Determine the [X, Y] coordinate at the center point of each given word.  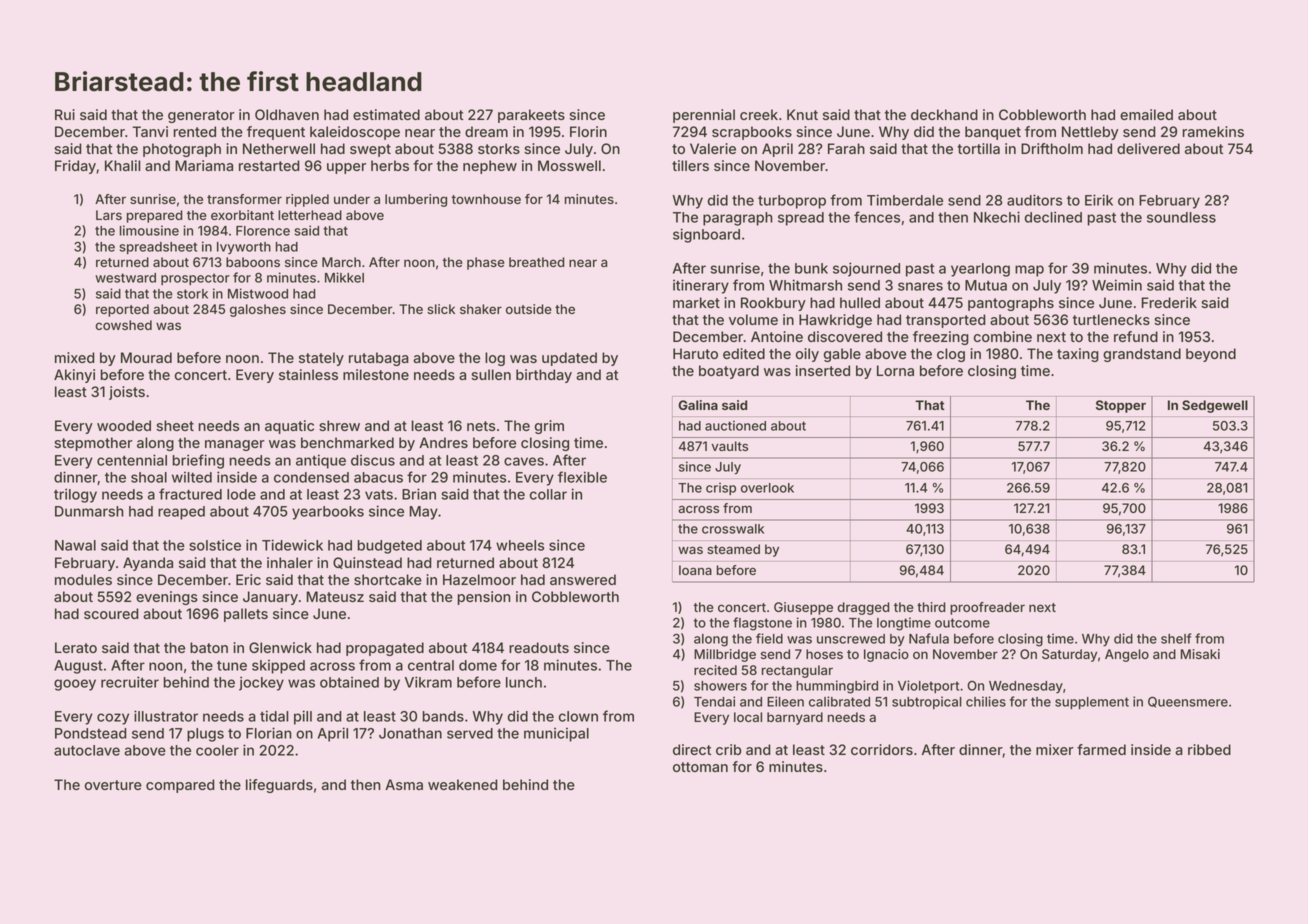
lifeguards [279, 786]
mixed [75, 357]
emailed [1146, 114]
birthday [544, 376]
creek [759, 114]
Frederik [1169, 302]
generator [201, 116]
